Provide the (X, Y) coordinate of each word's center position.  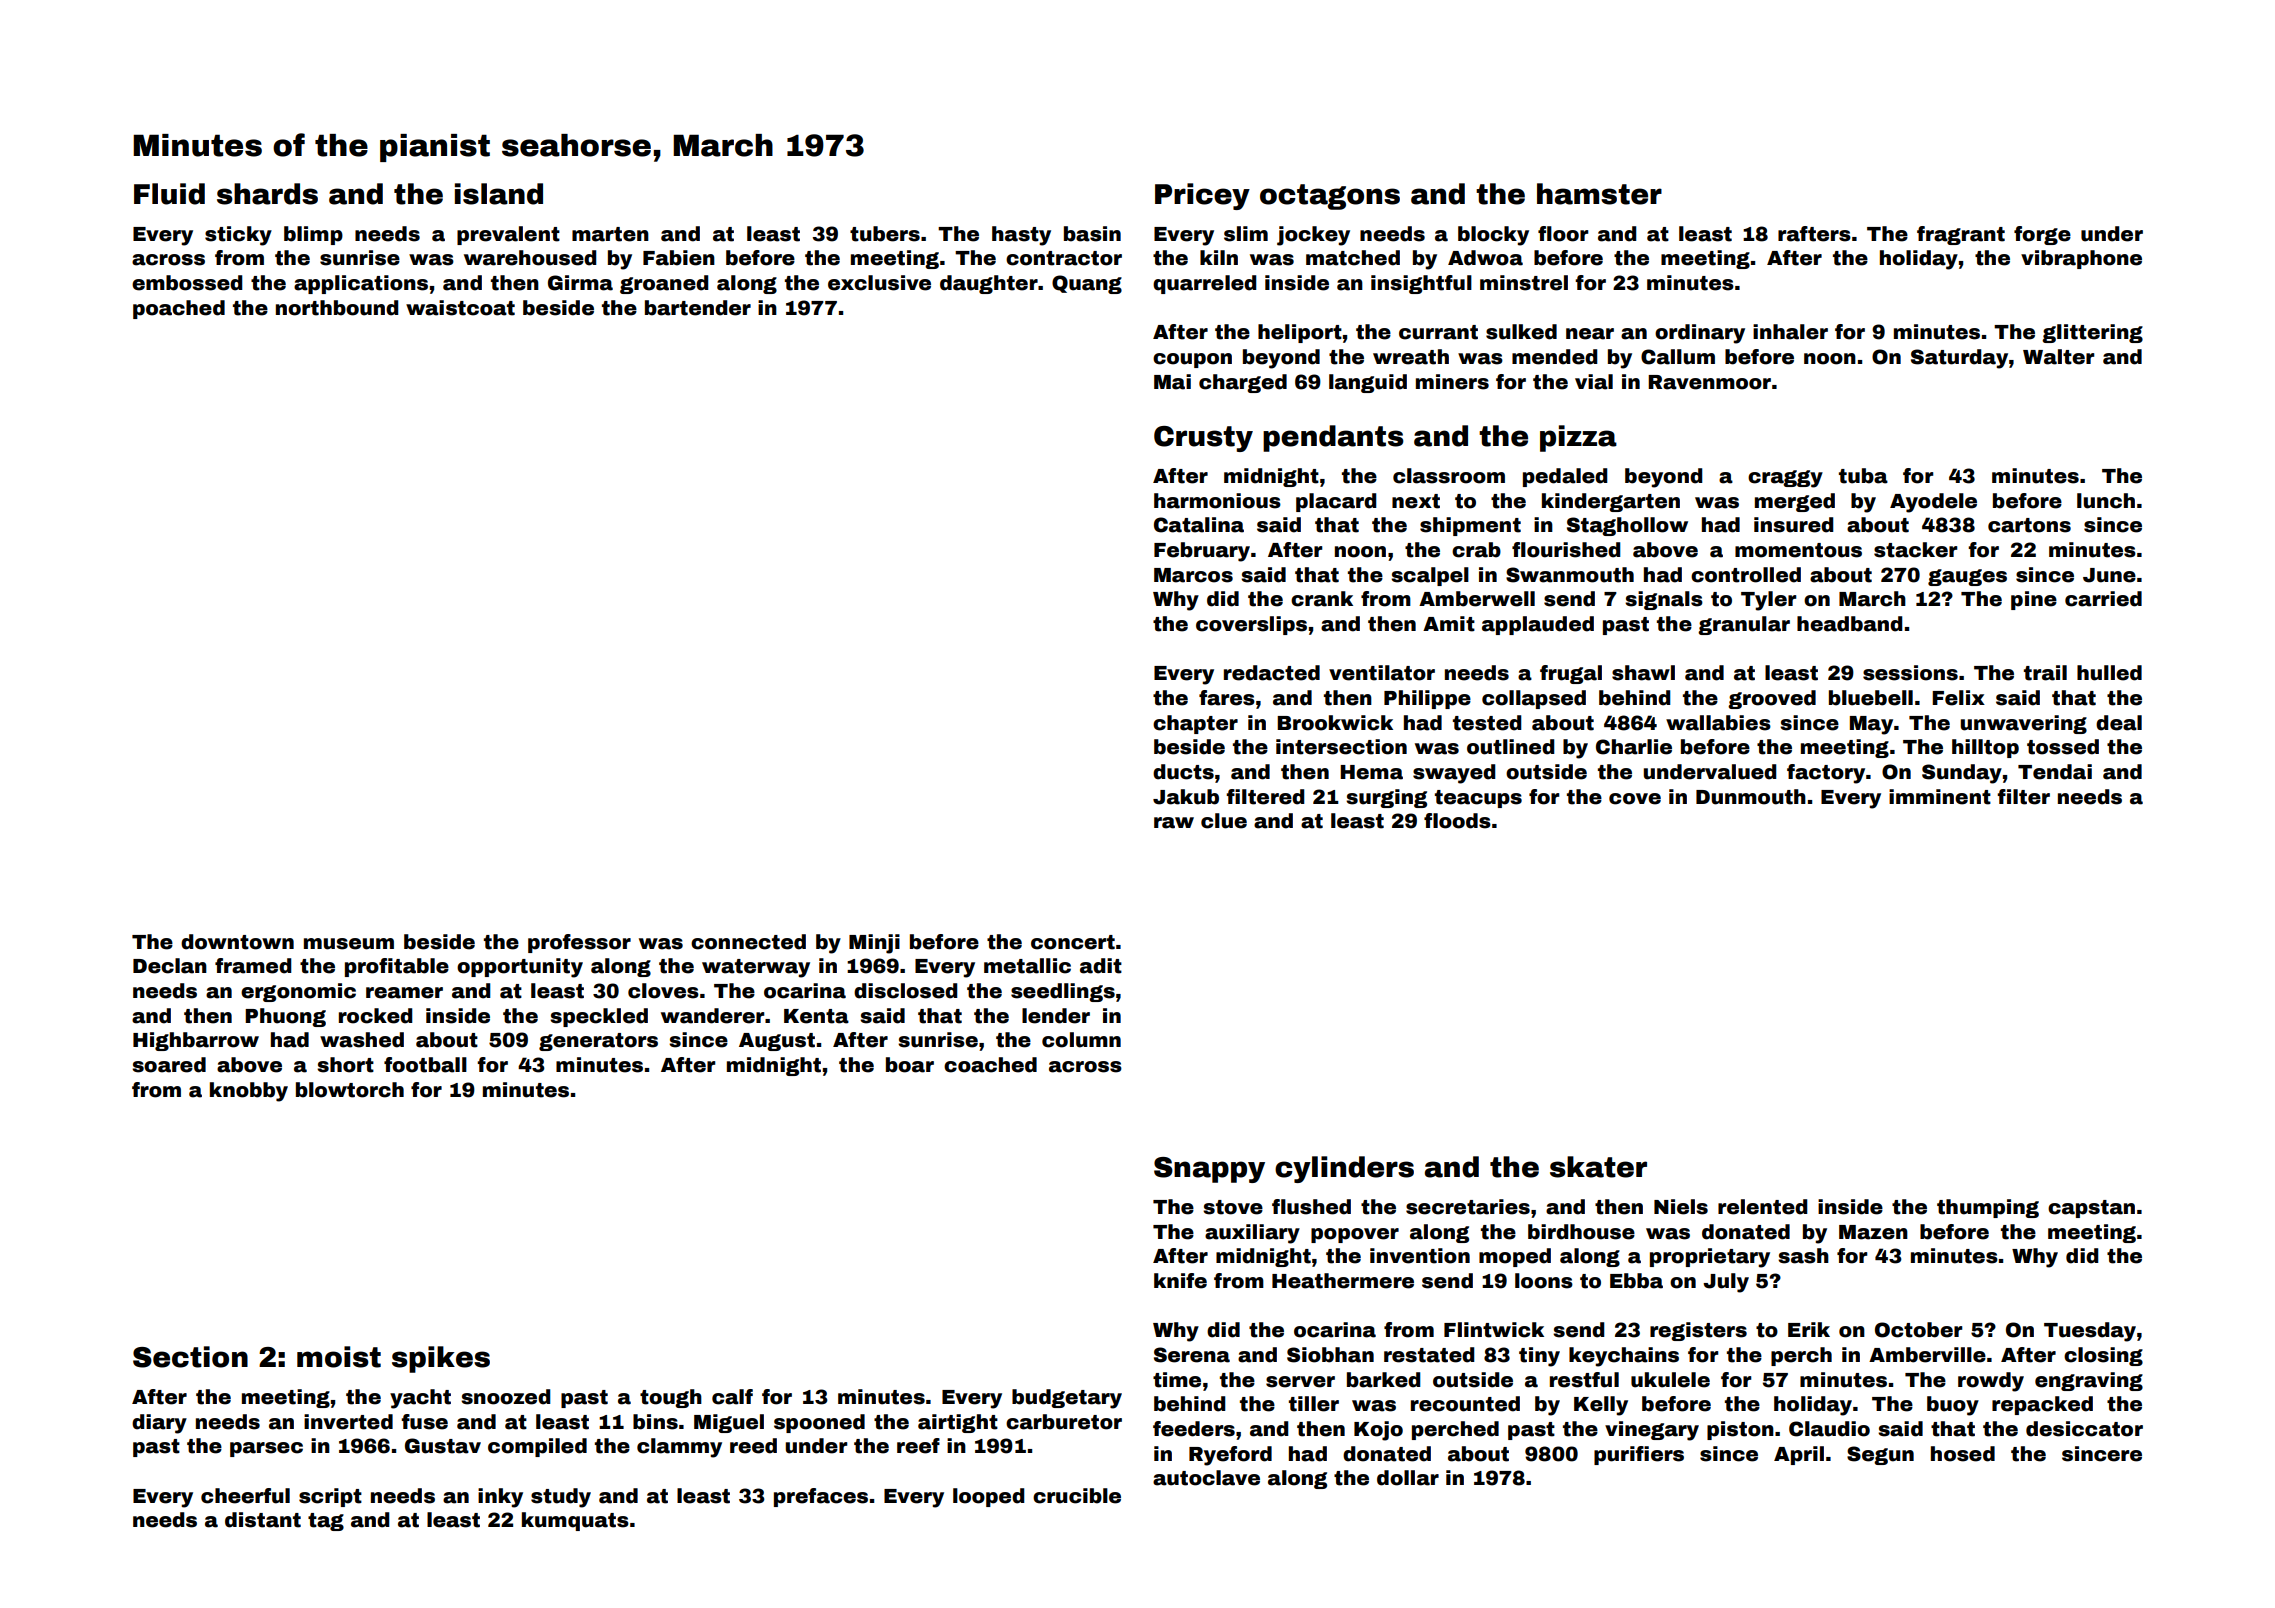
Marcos (1193, 575)
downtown (237, 942)
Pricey (1202, 196)
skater (1598, 1167)
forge (2042, 235)
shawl (1643, 673)
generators (598, 1042)
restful (1584, 1380)
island (499, 194)
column (1081, 1040)
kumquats (575, 1521)
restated (1429, 1355)
